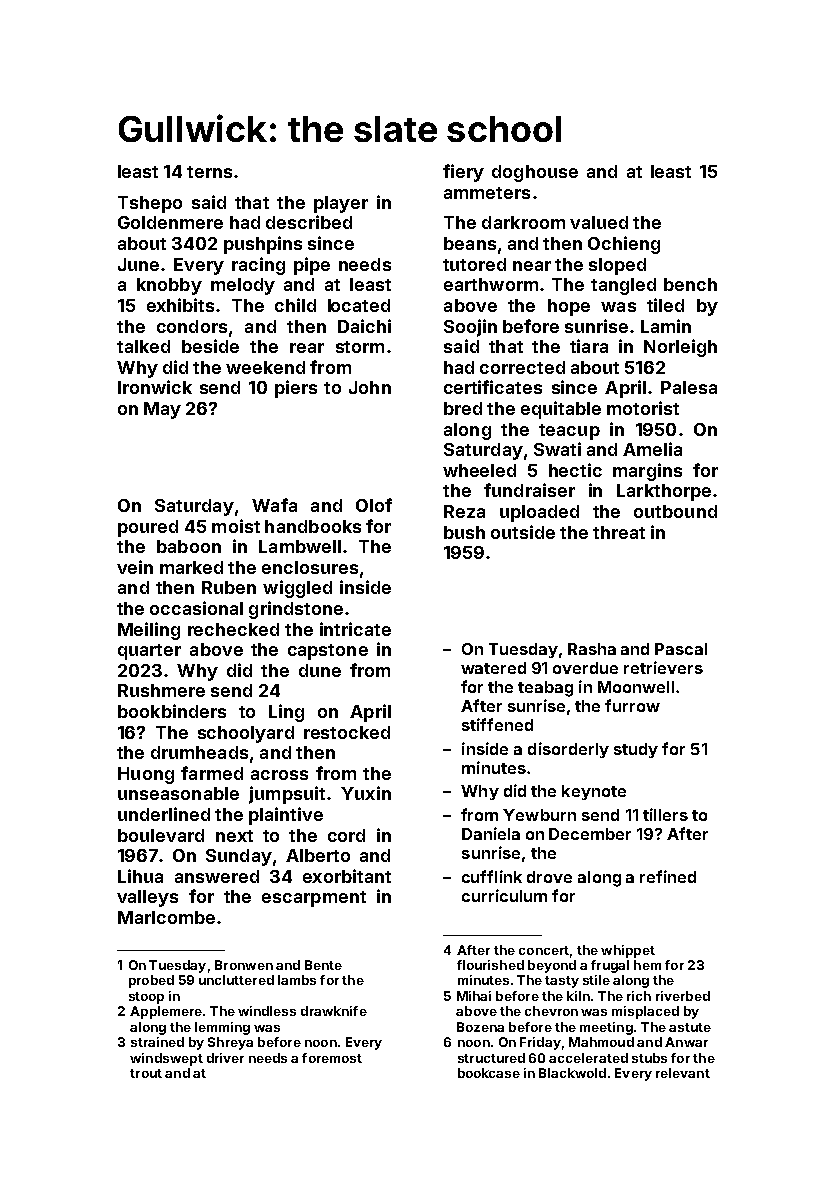  I want to click on condors, so click(192, 326).
